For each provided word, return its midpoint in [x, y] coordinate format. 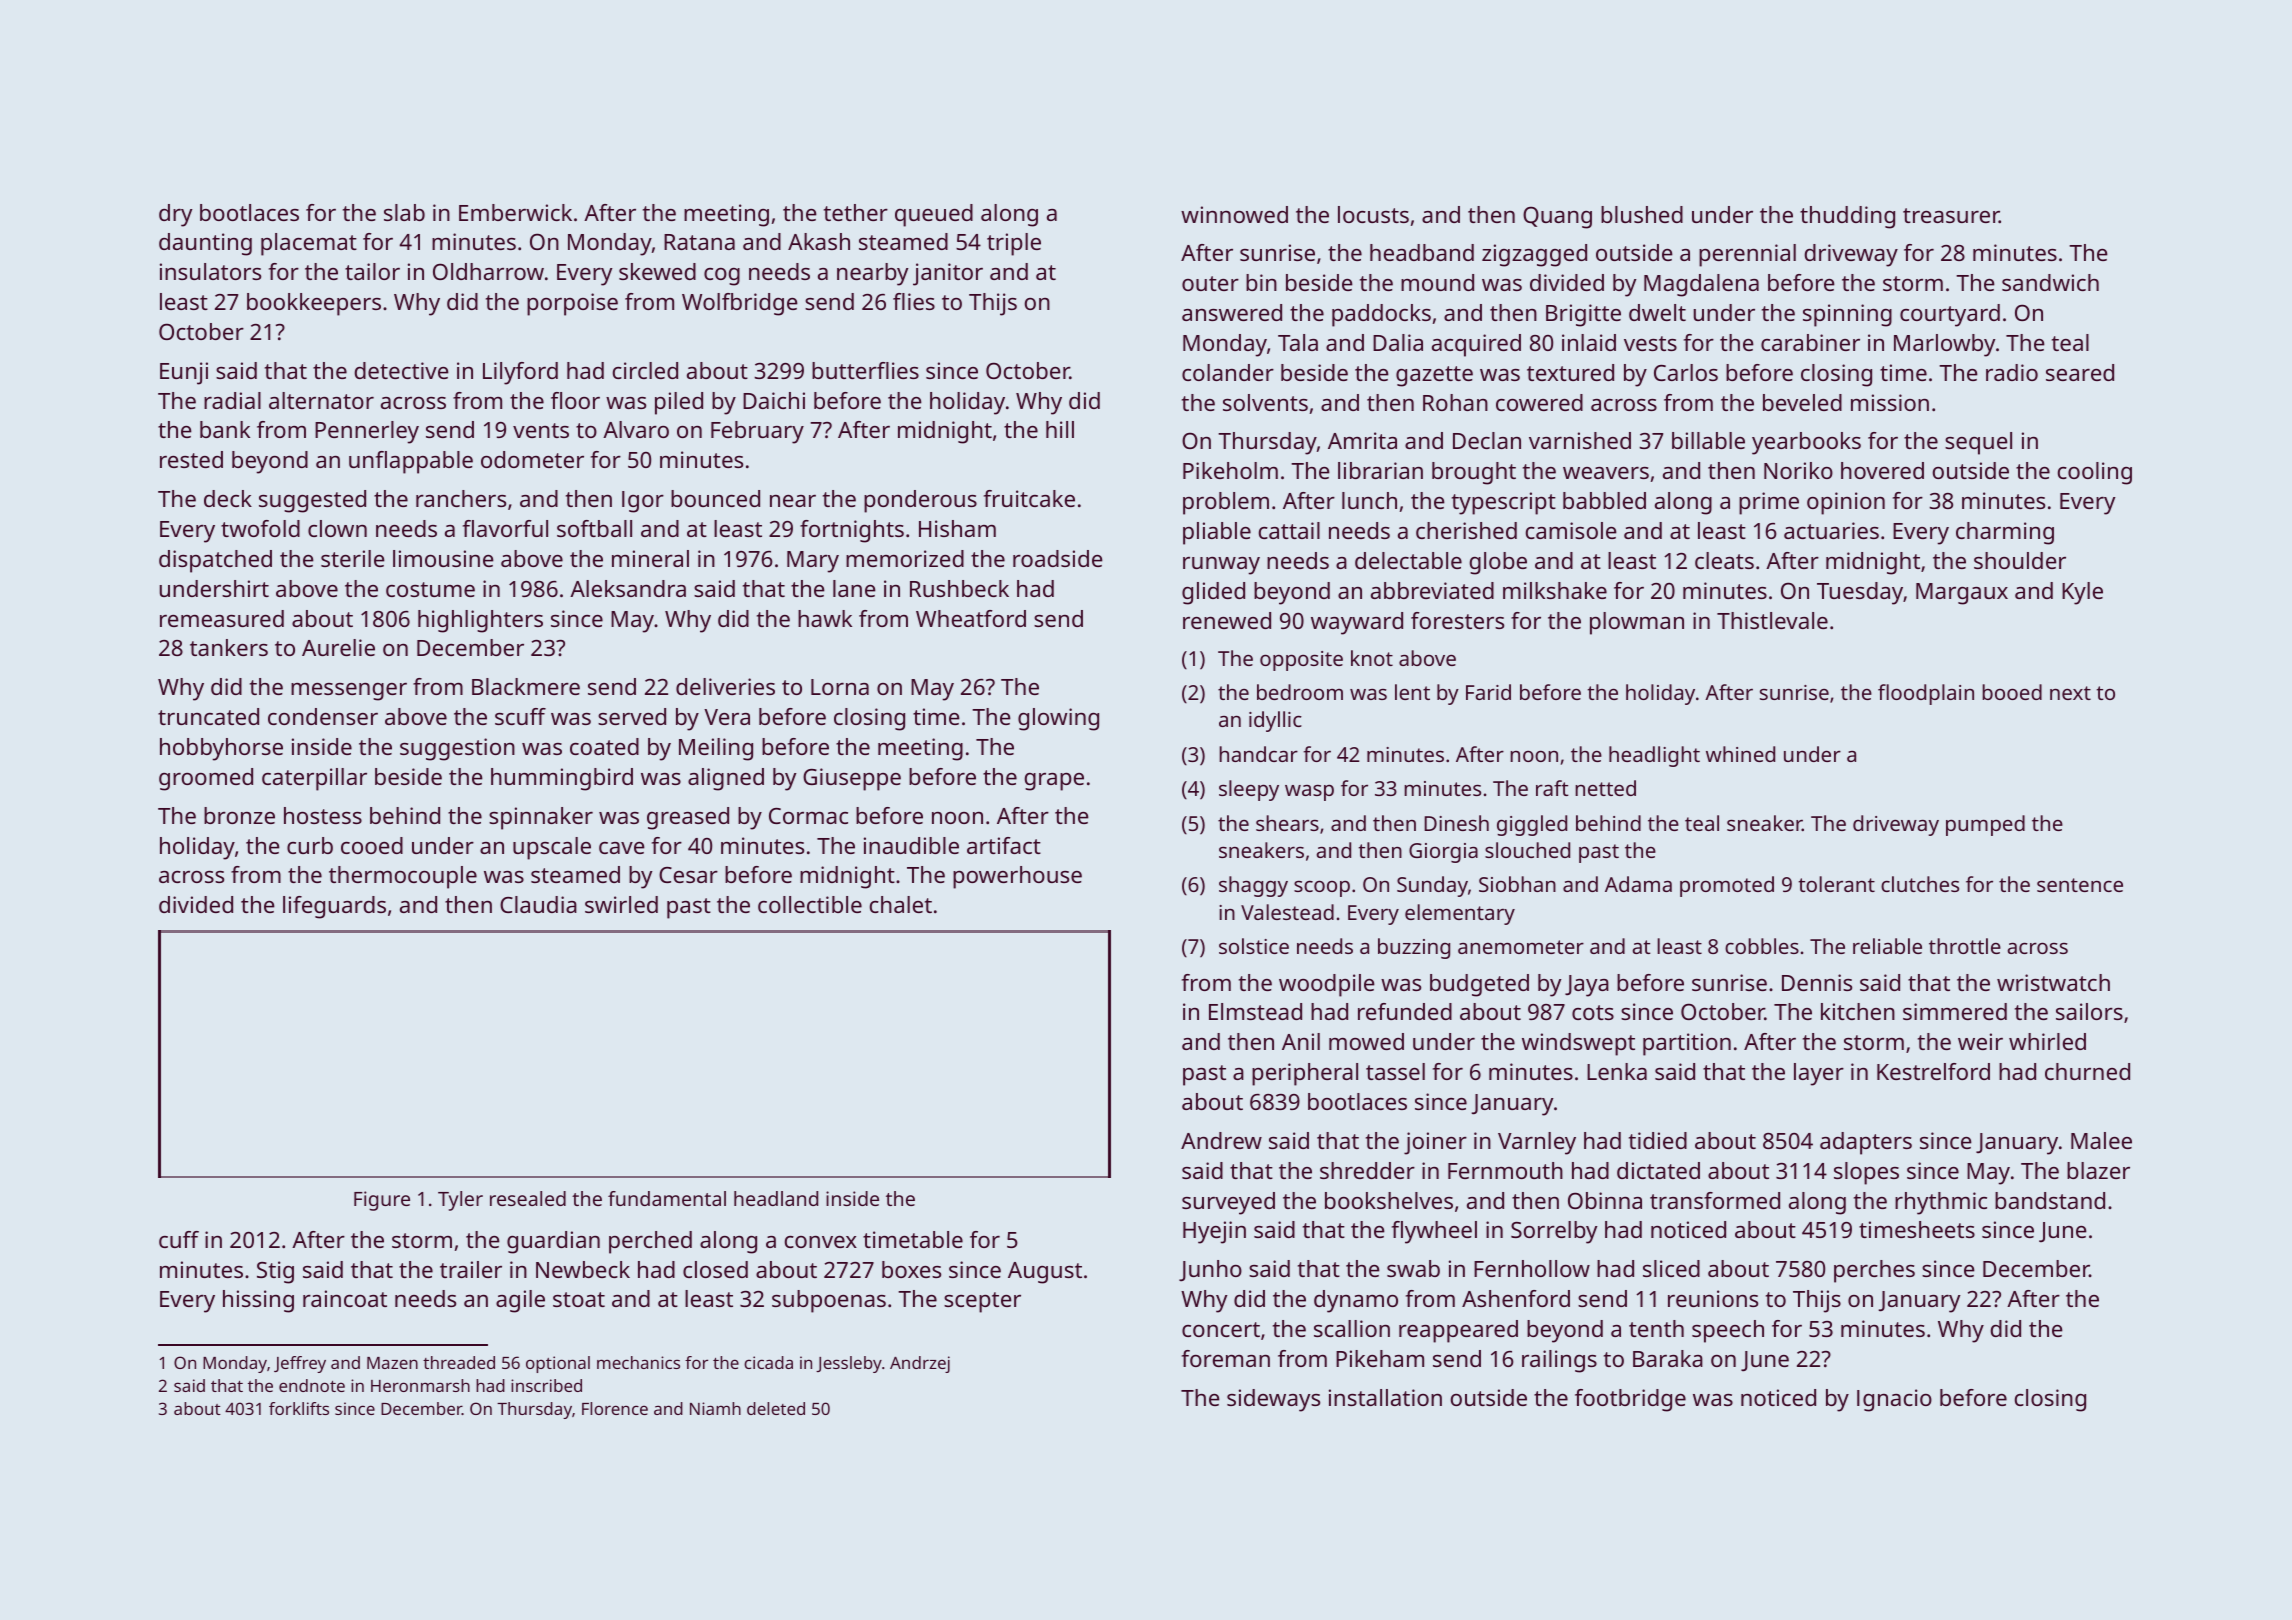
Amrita [1362, 440]
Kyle [2082, 593]
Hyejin [1214, 1232]
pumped [1985, 825]
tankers [229, 647]
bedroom [1300, 692]
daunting [205, 244]
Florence [615, 1408]
